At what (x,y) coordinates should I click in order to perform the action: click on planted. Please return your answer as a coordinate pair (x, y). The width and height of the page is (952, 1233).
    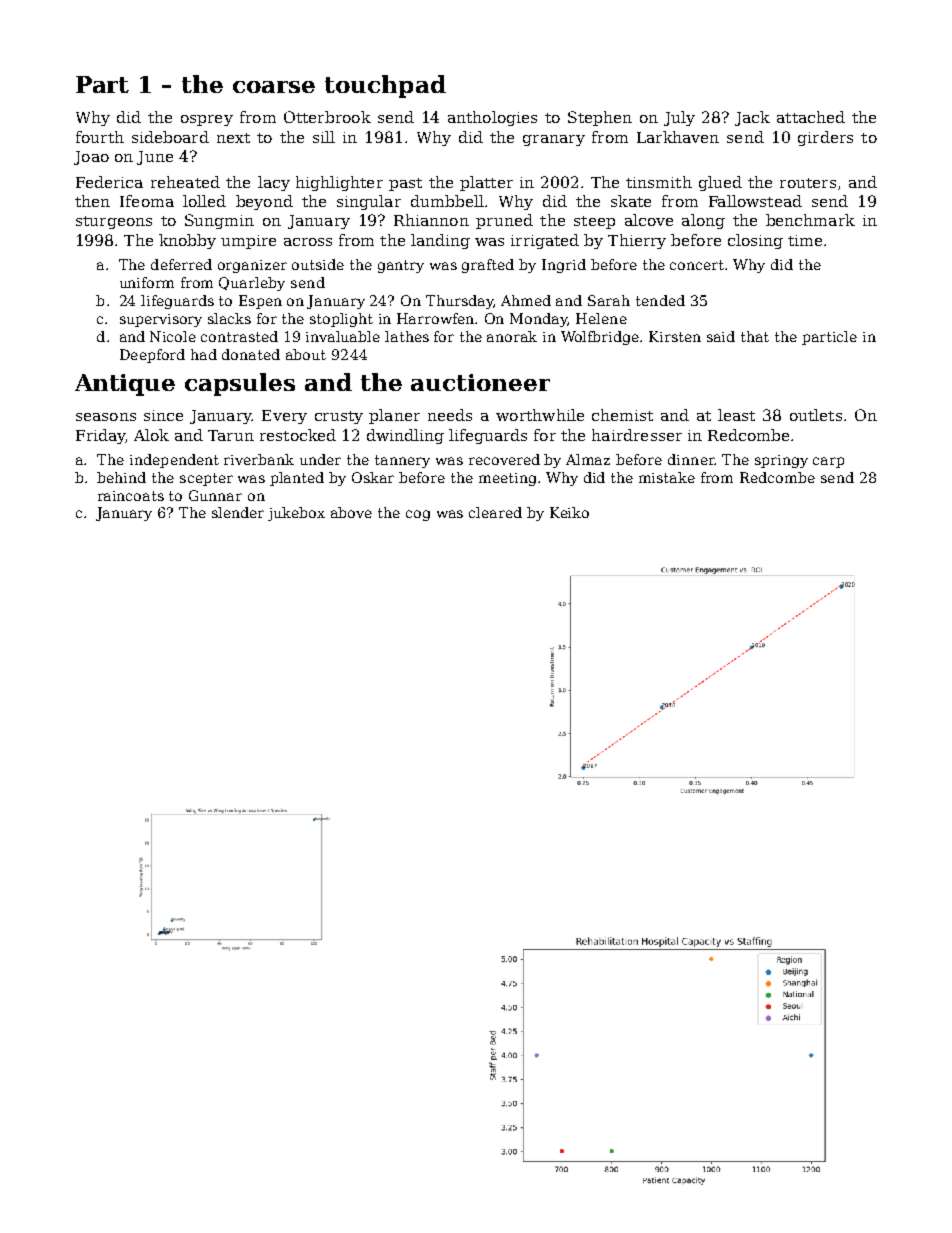
    Looking at the image, I should click on (297, 479).
